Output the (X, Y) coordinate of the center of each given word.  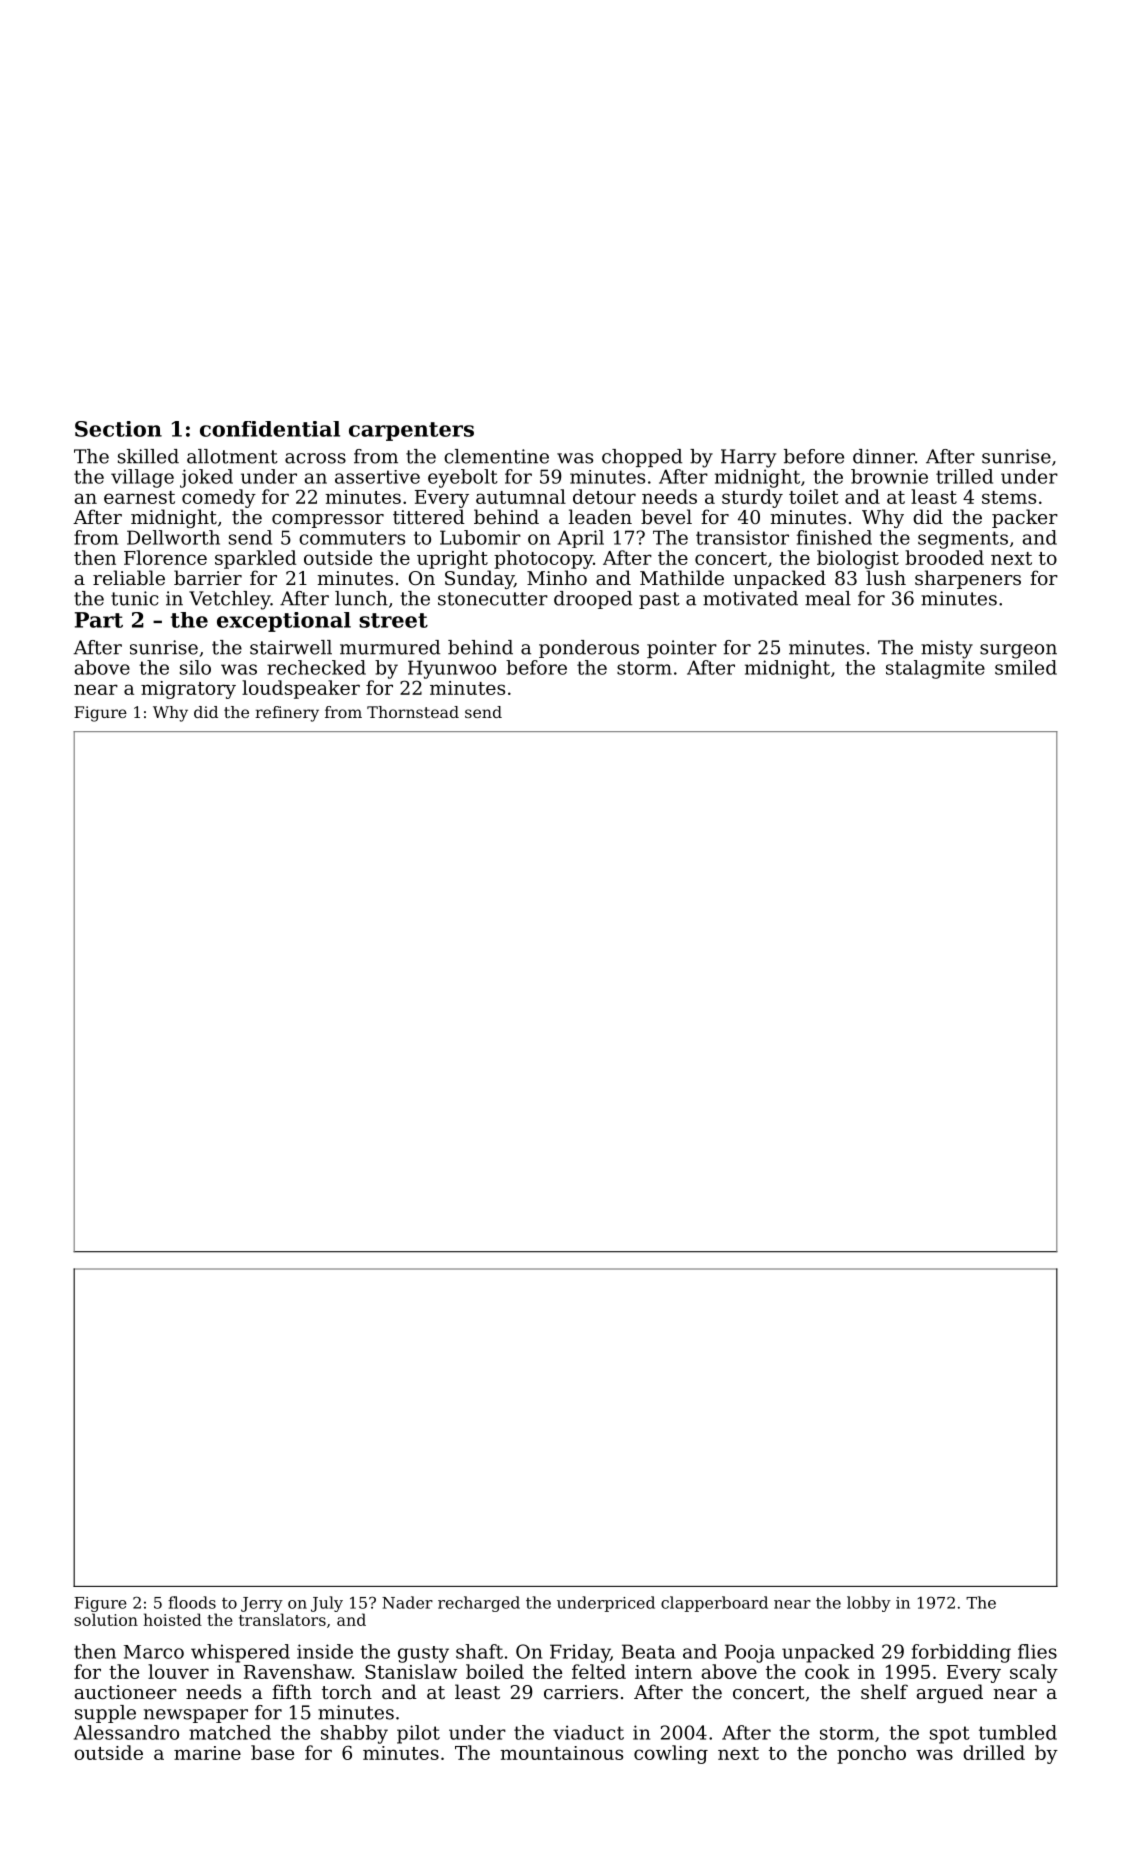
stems (1009, 497)
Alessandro (126, 1732)
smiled (1026, 667)
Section (118, 429)
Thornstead (413, 712)
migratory (188, 690)
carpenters (411, 431)
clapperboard (714, 1604)
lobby (869, 1604)
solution (106, 1619)
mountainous (561, 1753)
